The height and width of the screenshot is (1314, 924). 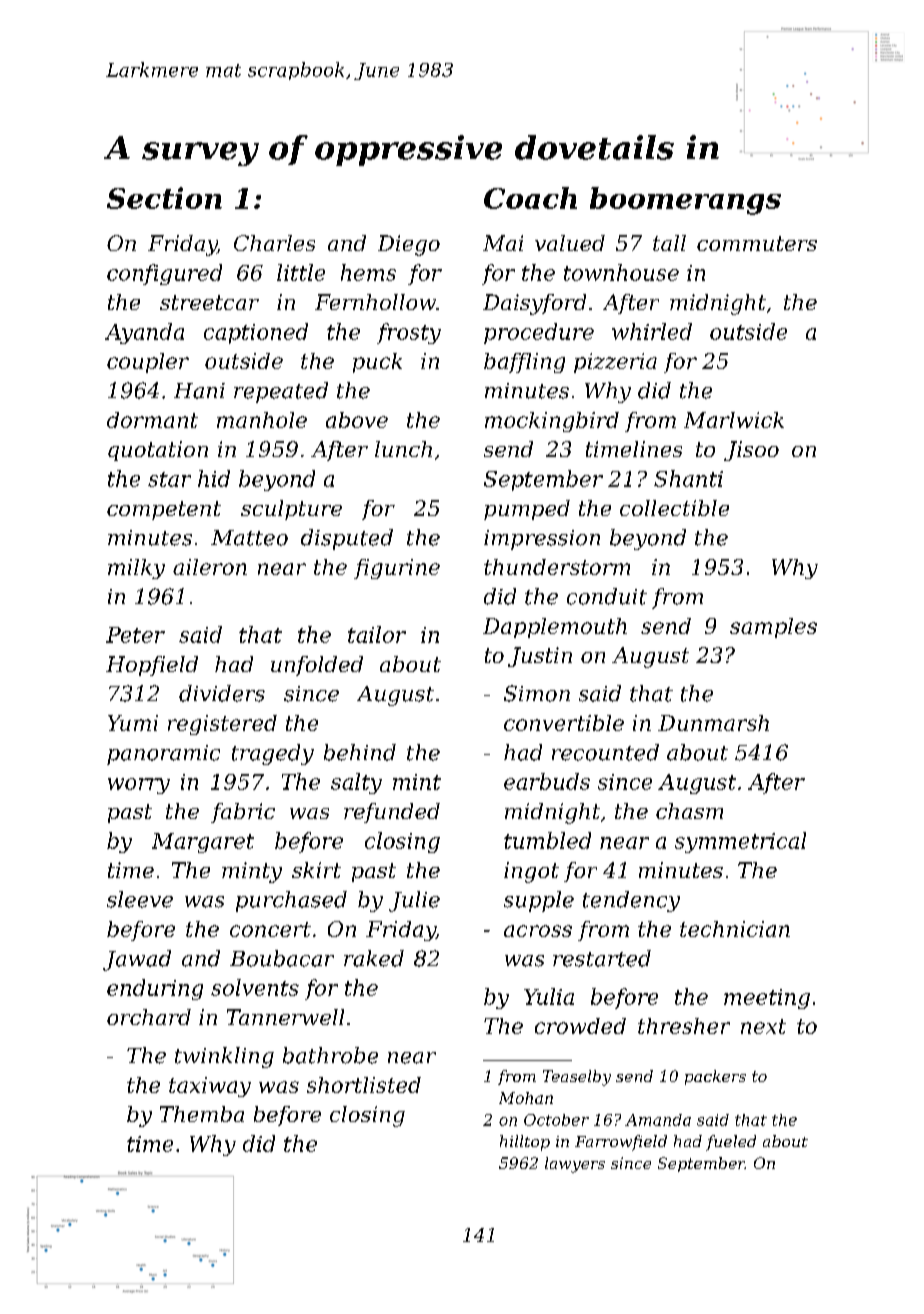 I want to click on hems, so click(x=368, y=272).
